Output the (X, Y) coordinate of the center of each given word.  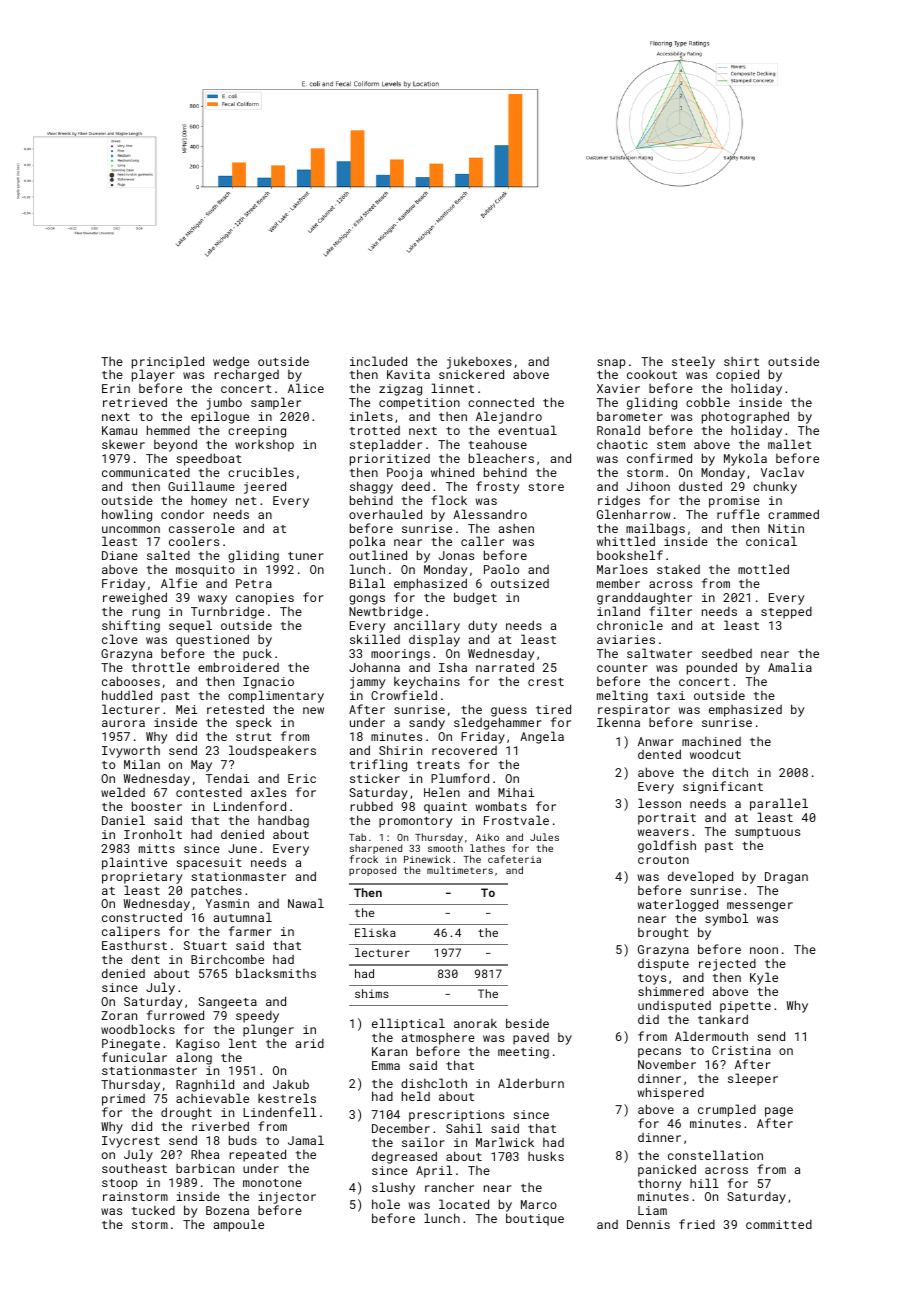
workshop (264, 446)
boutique (535, 1220)
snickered (471, 374)
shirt (741, 361)
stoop (120, 1184)
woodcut (715, 754)
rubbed (371, 806)
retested (235, 709)
